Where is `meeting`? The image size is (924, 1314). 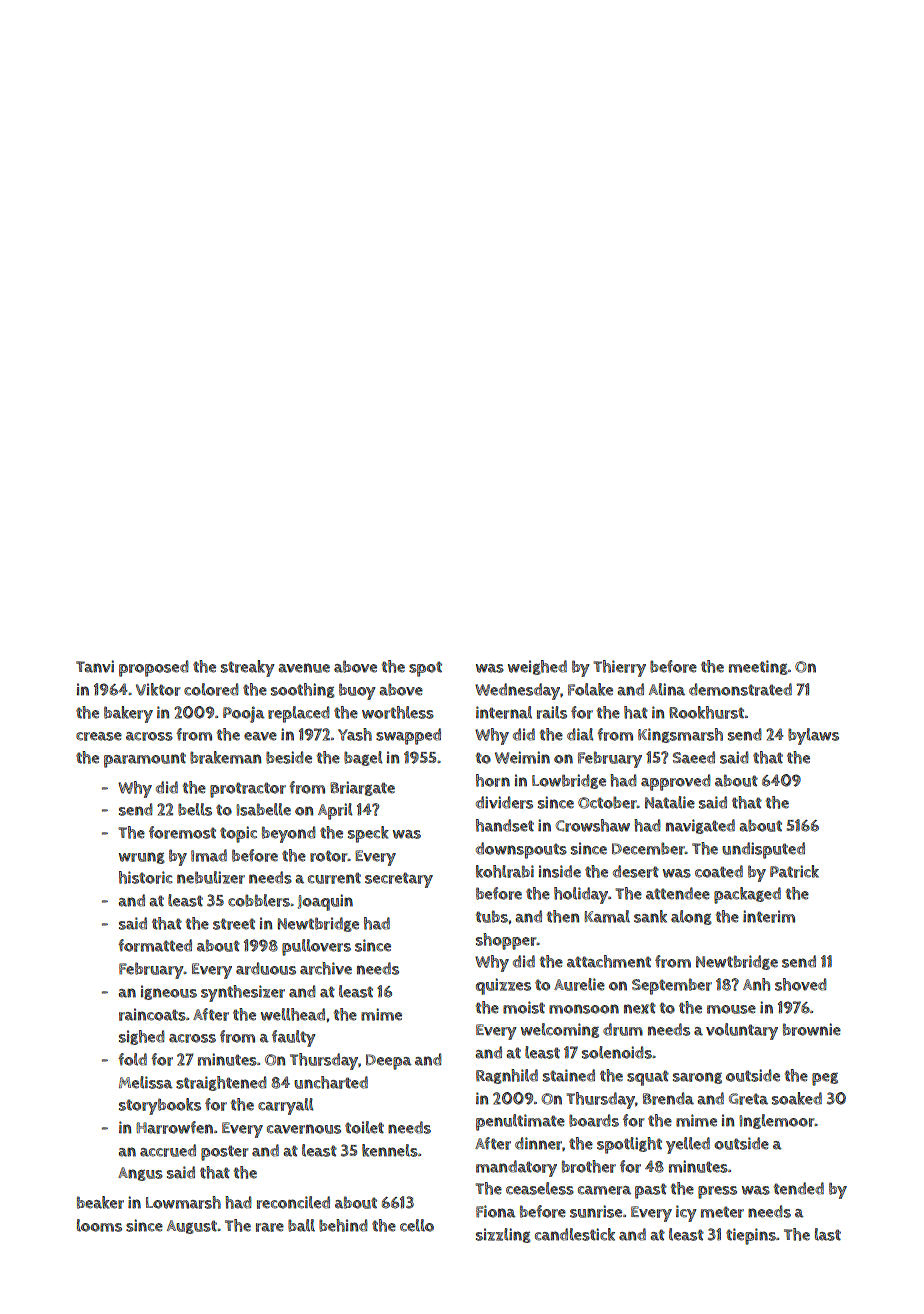
meeting is located at coordinates (758, 667).
